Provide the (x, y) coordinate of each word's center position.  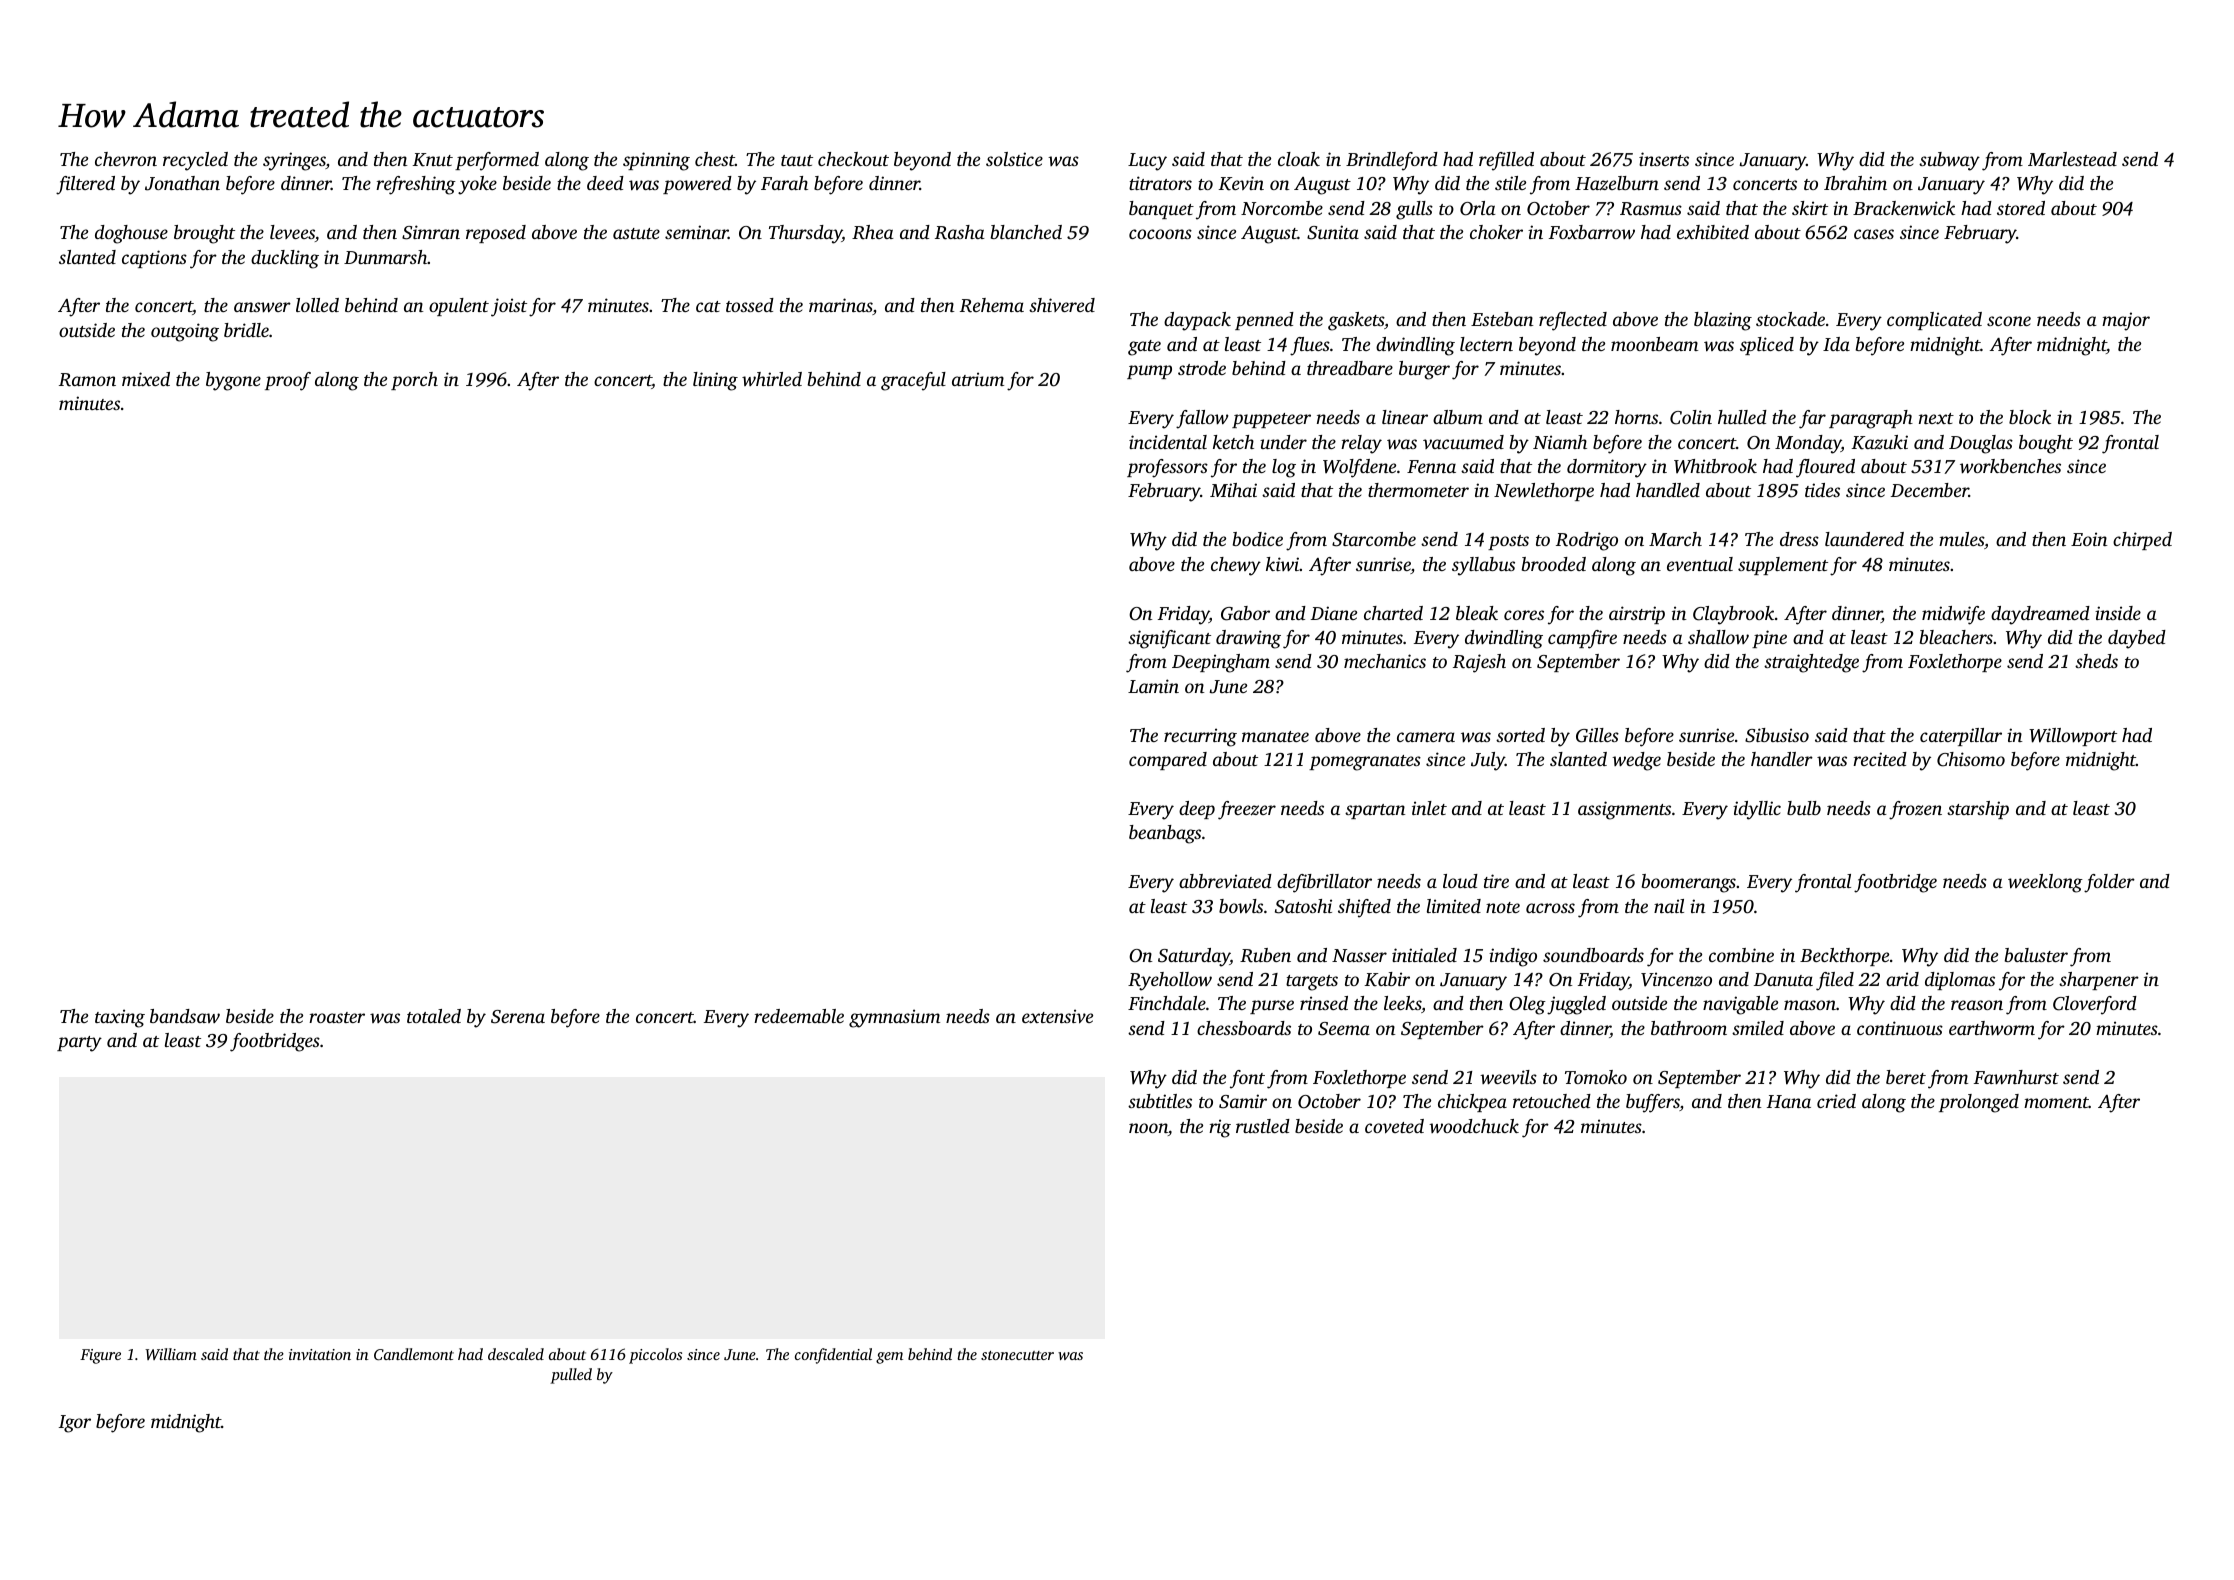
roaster (337, 1017)
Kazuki (1879, 442)
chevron (126, 159)
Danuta (1783, 979)
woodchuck (1474, 1126)
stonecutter (1017, 1355)
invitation (320, 1354)
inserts (1664, 159)
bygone (233, 381)
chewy (1236, 566)
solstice (1014, 159)
